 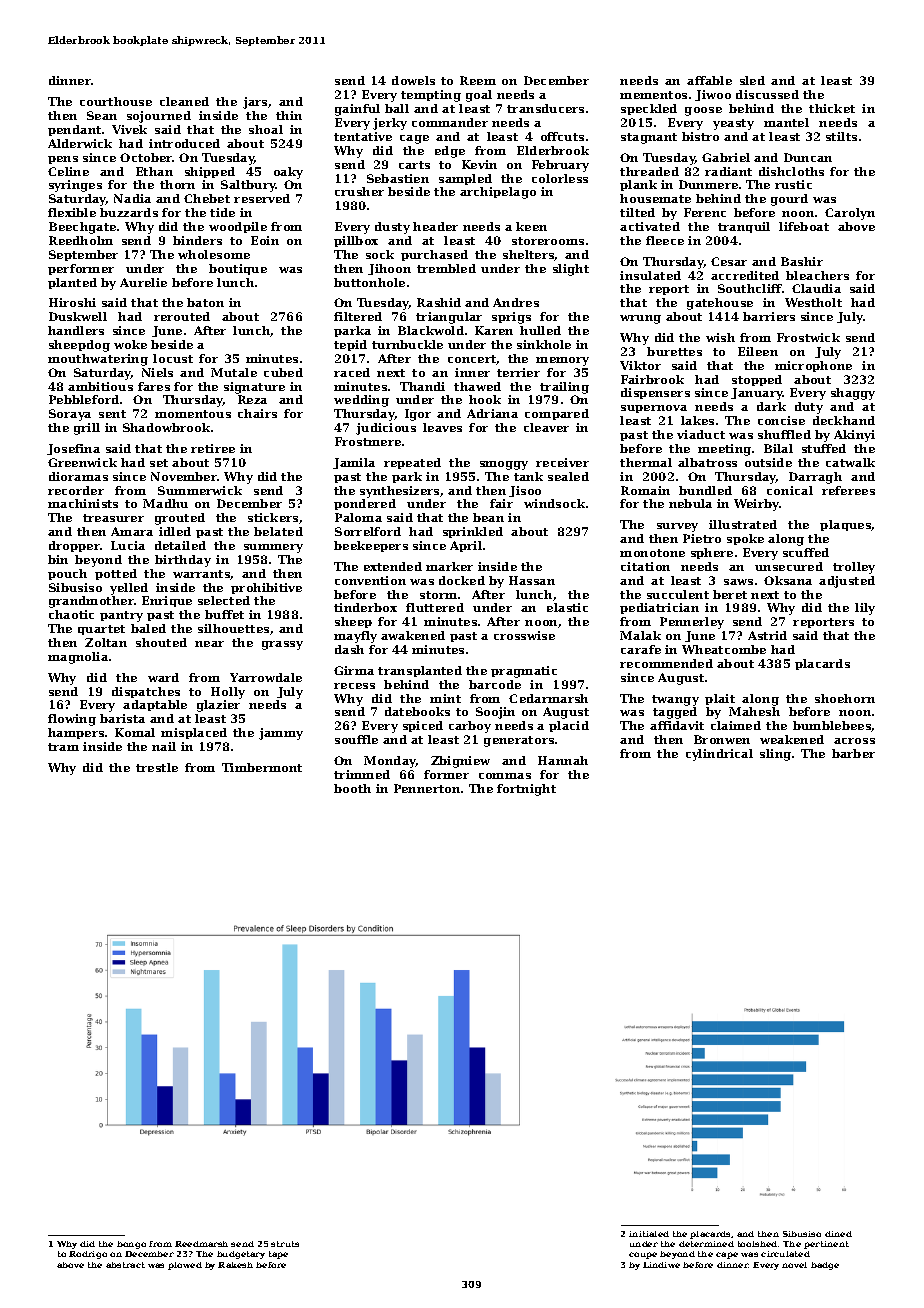 What do you see at coordinates (129, 129) in the image?
I see `Vivek` at bounding box center [129, 129].
